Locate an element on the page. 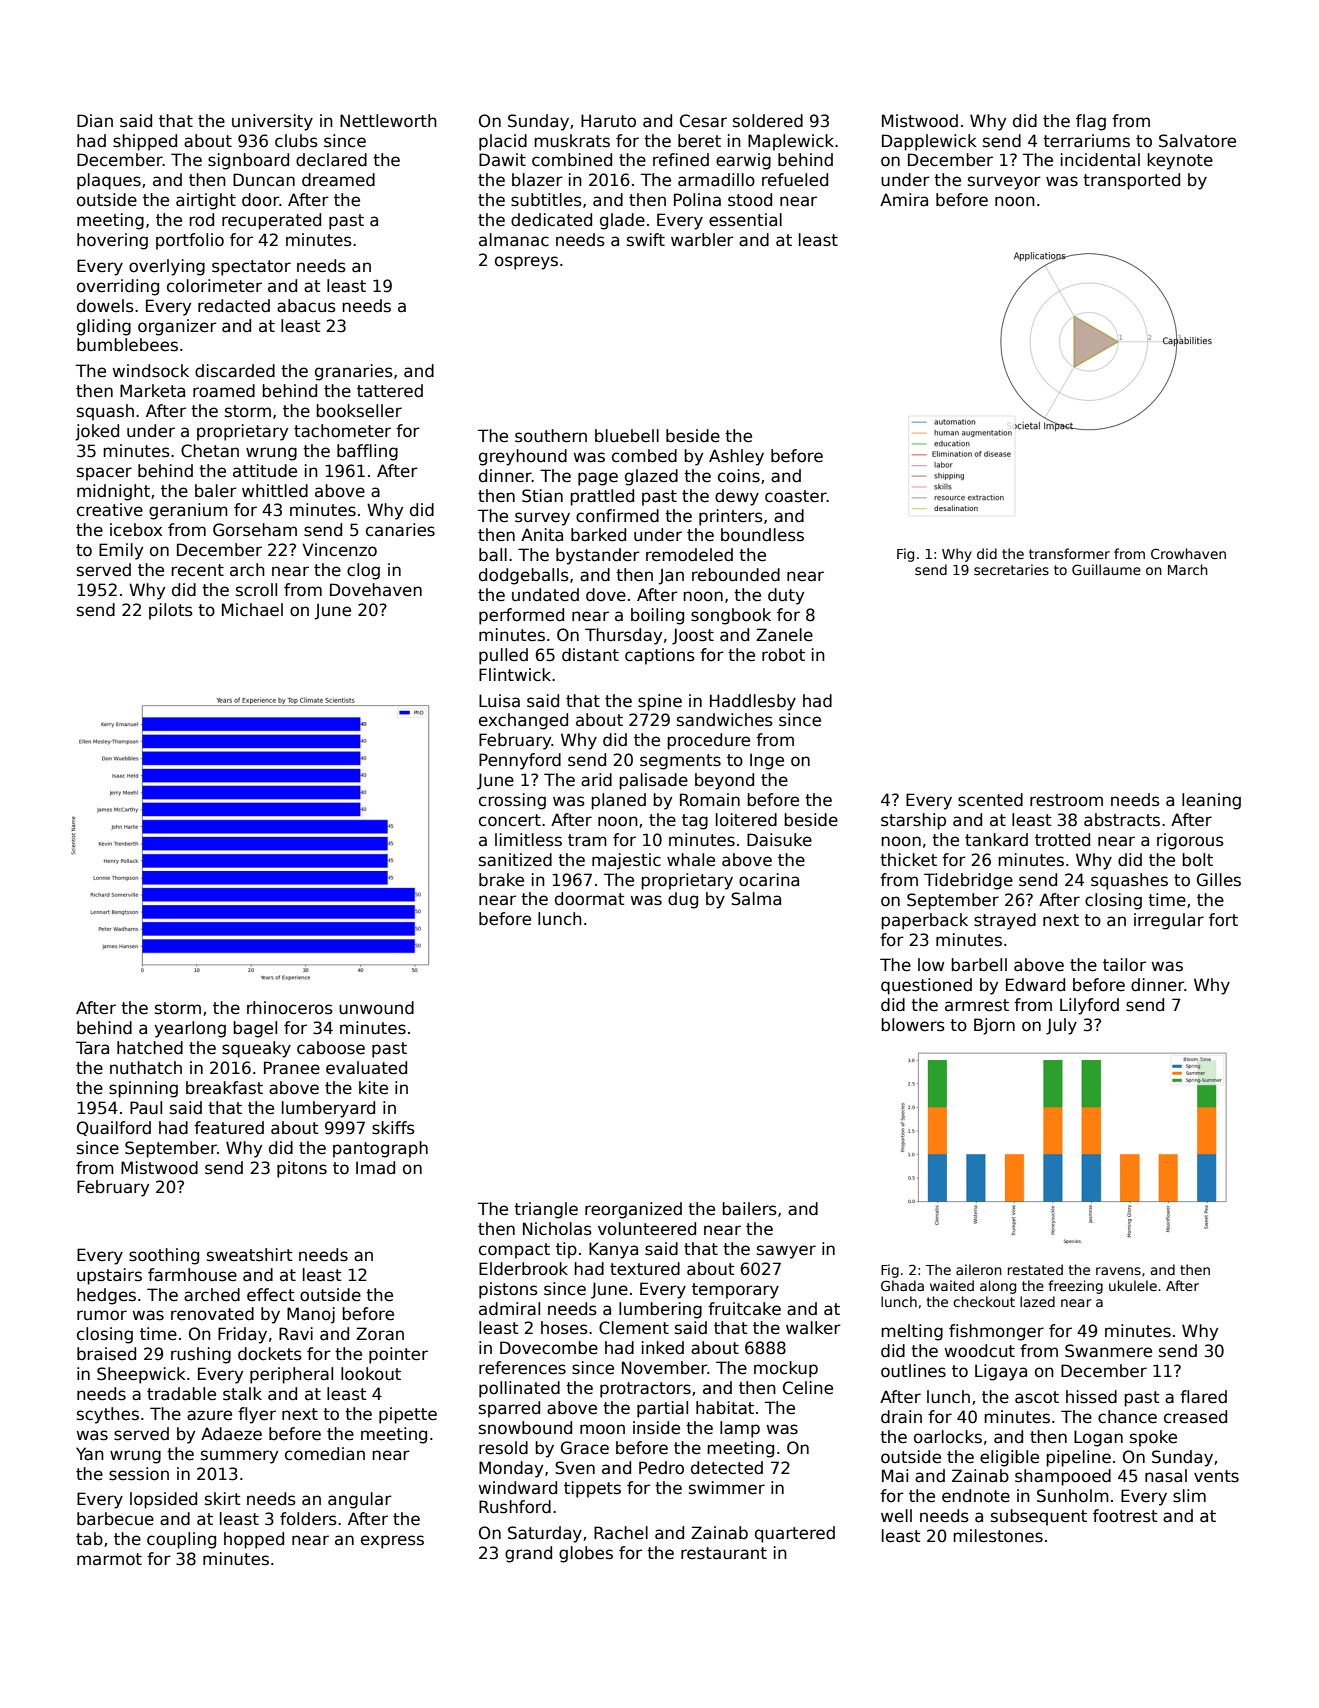 This image has width=1319, height=1708. scented is located at coordinates (990, 800).
